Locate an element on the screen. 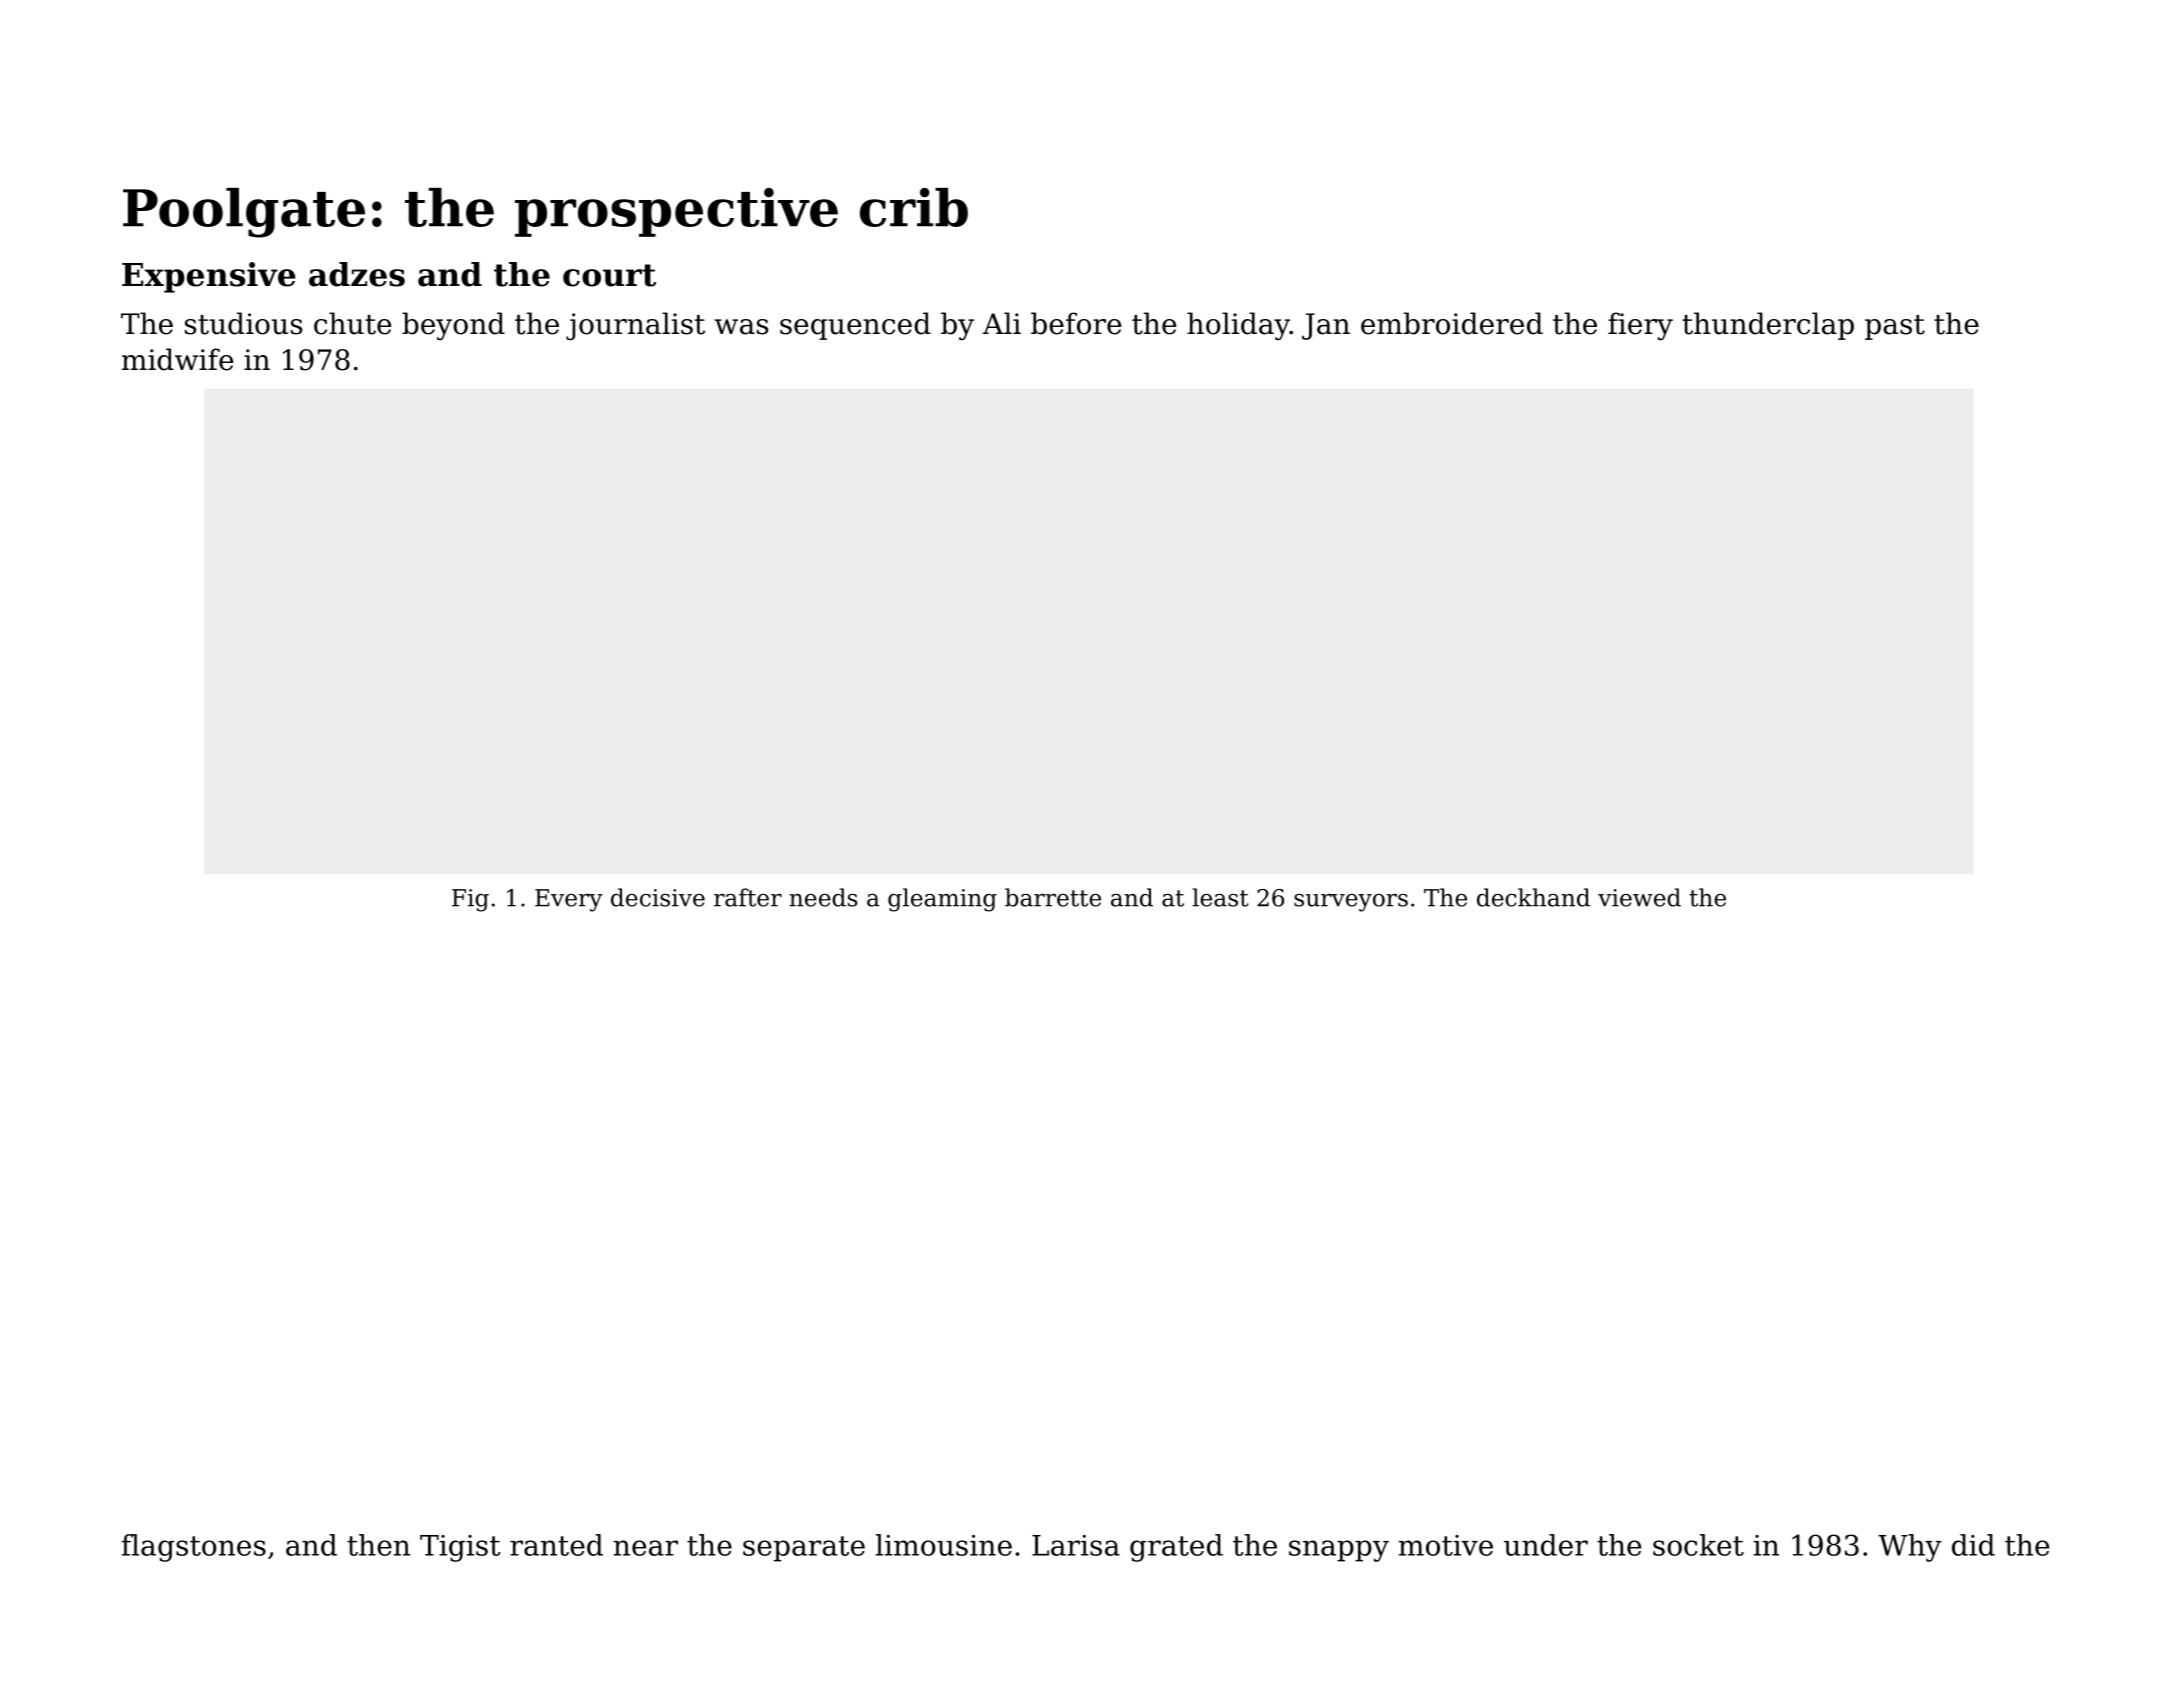  Fig is located at coordinates (470, 900).
